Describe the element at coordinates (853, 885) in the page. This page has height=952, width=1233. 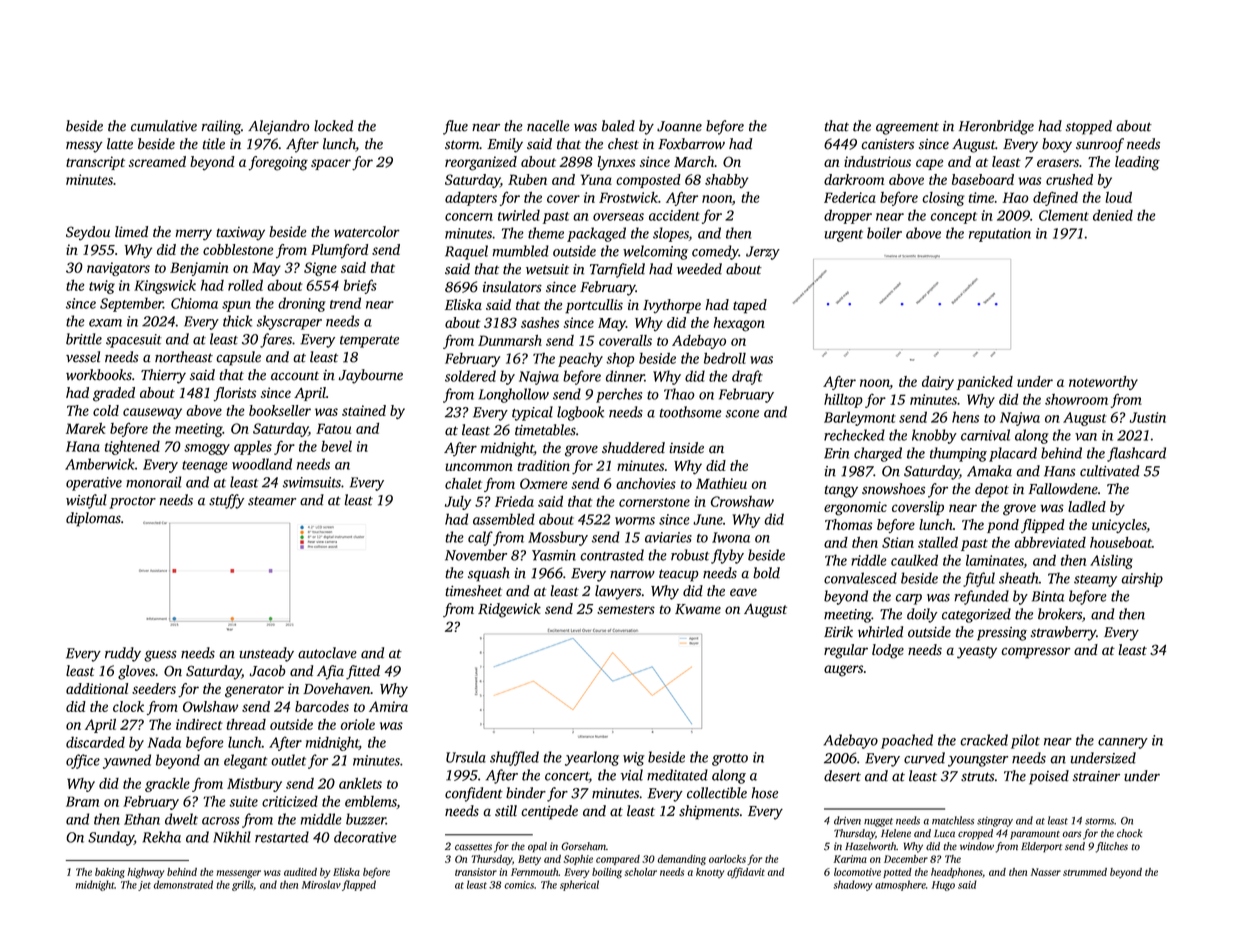
I see `shadowy` at that location.
